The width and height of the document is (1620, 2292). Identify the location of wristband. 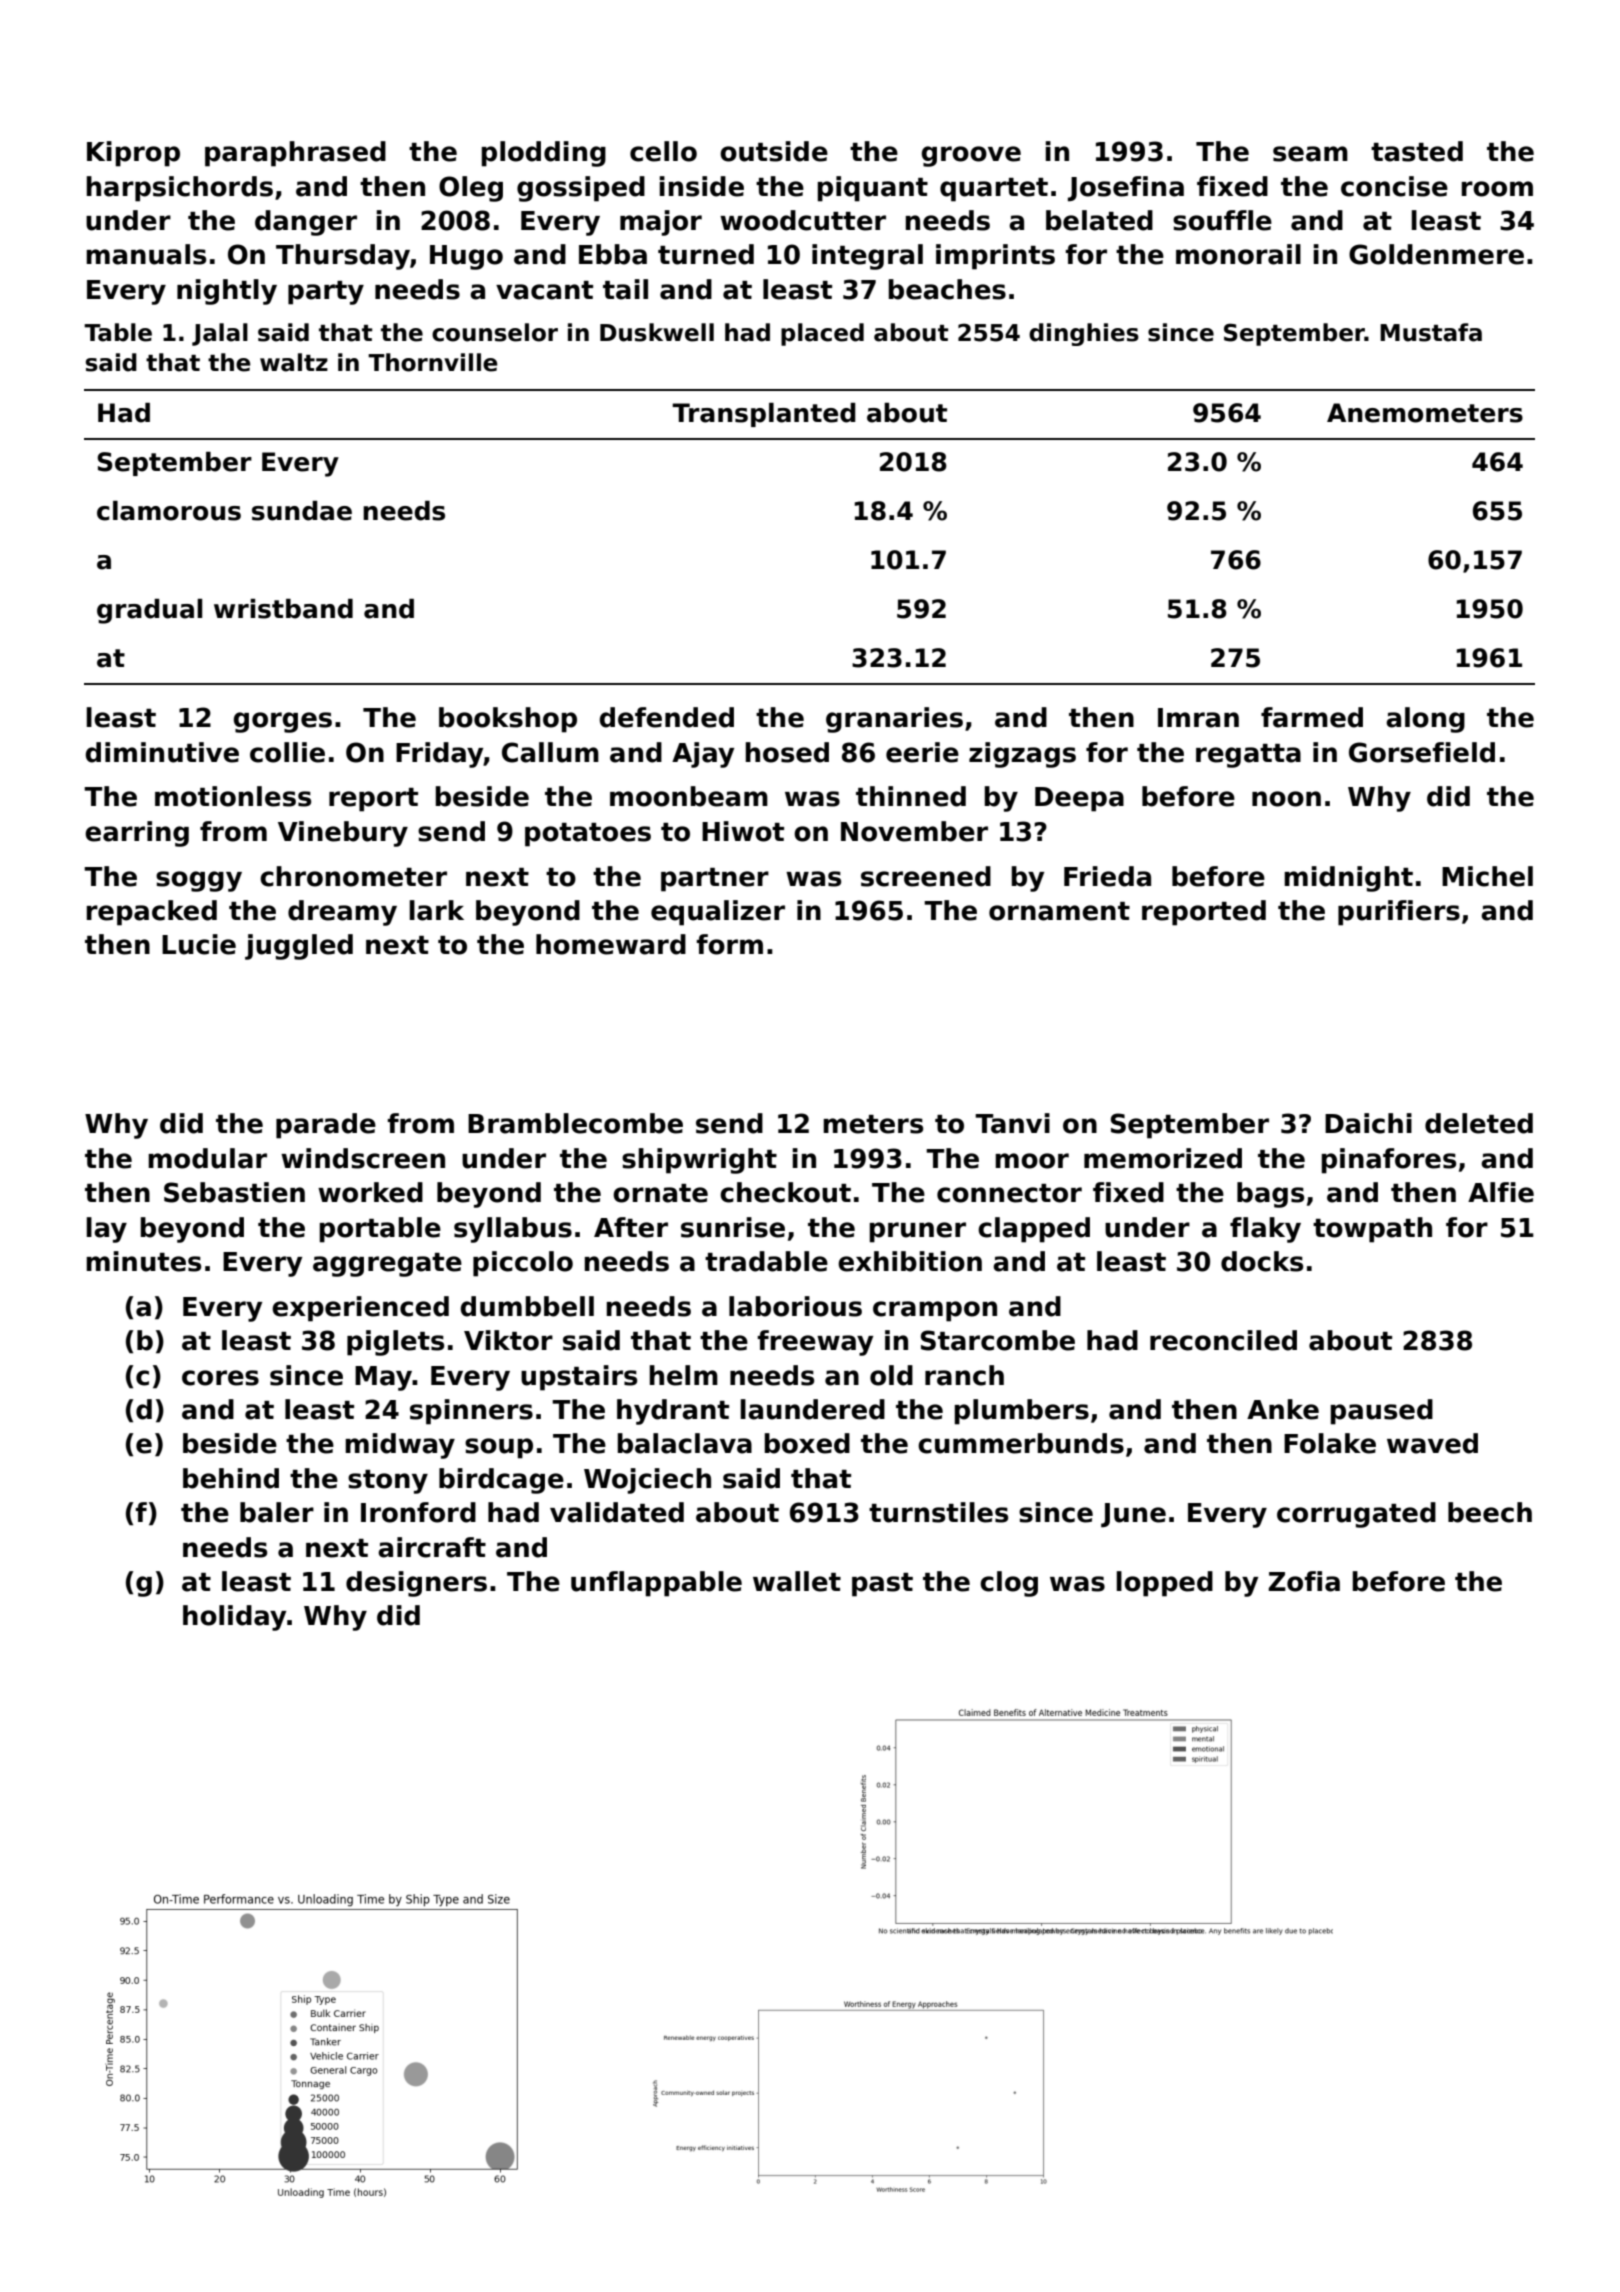
(283, 609).
